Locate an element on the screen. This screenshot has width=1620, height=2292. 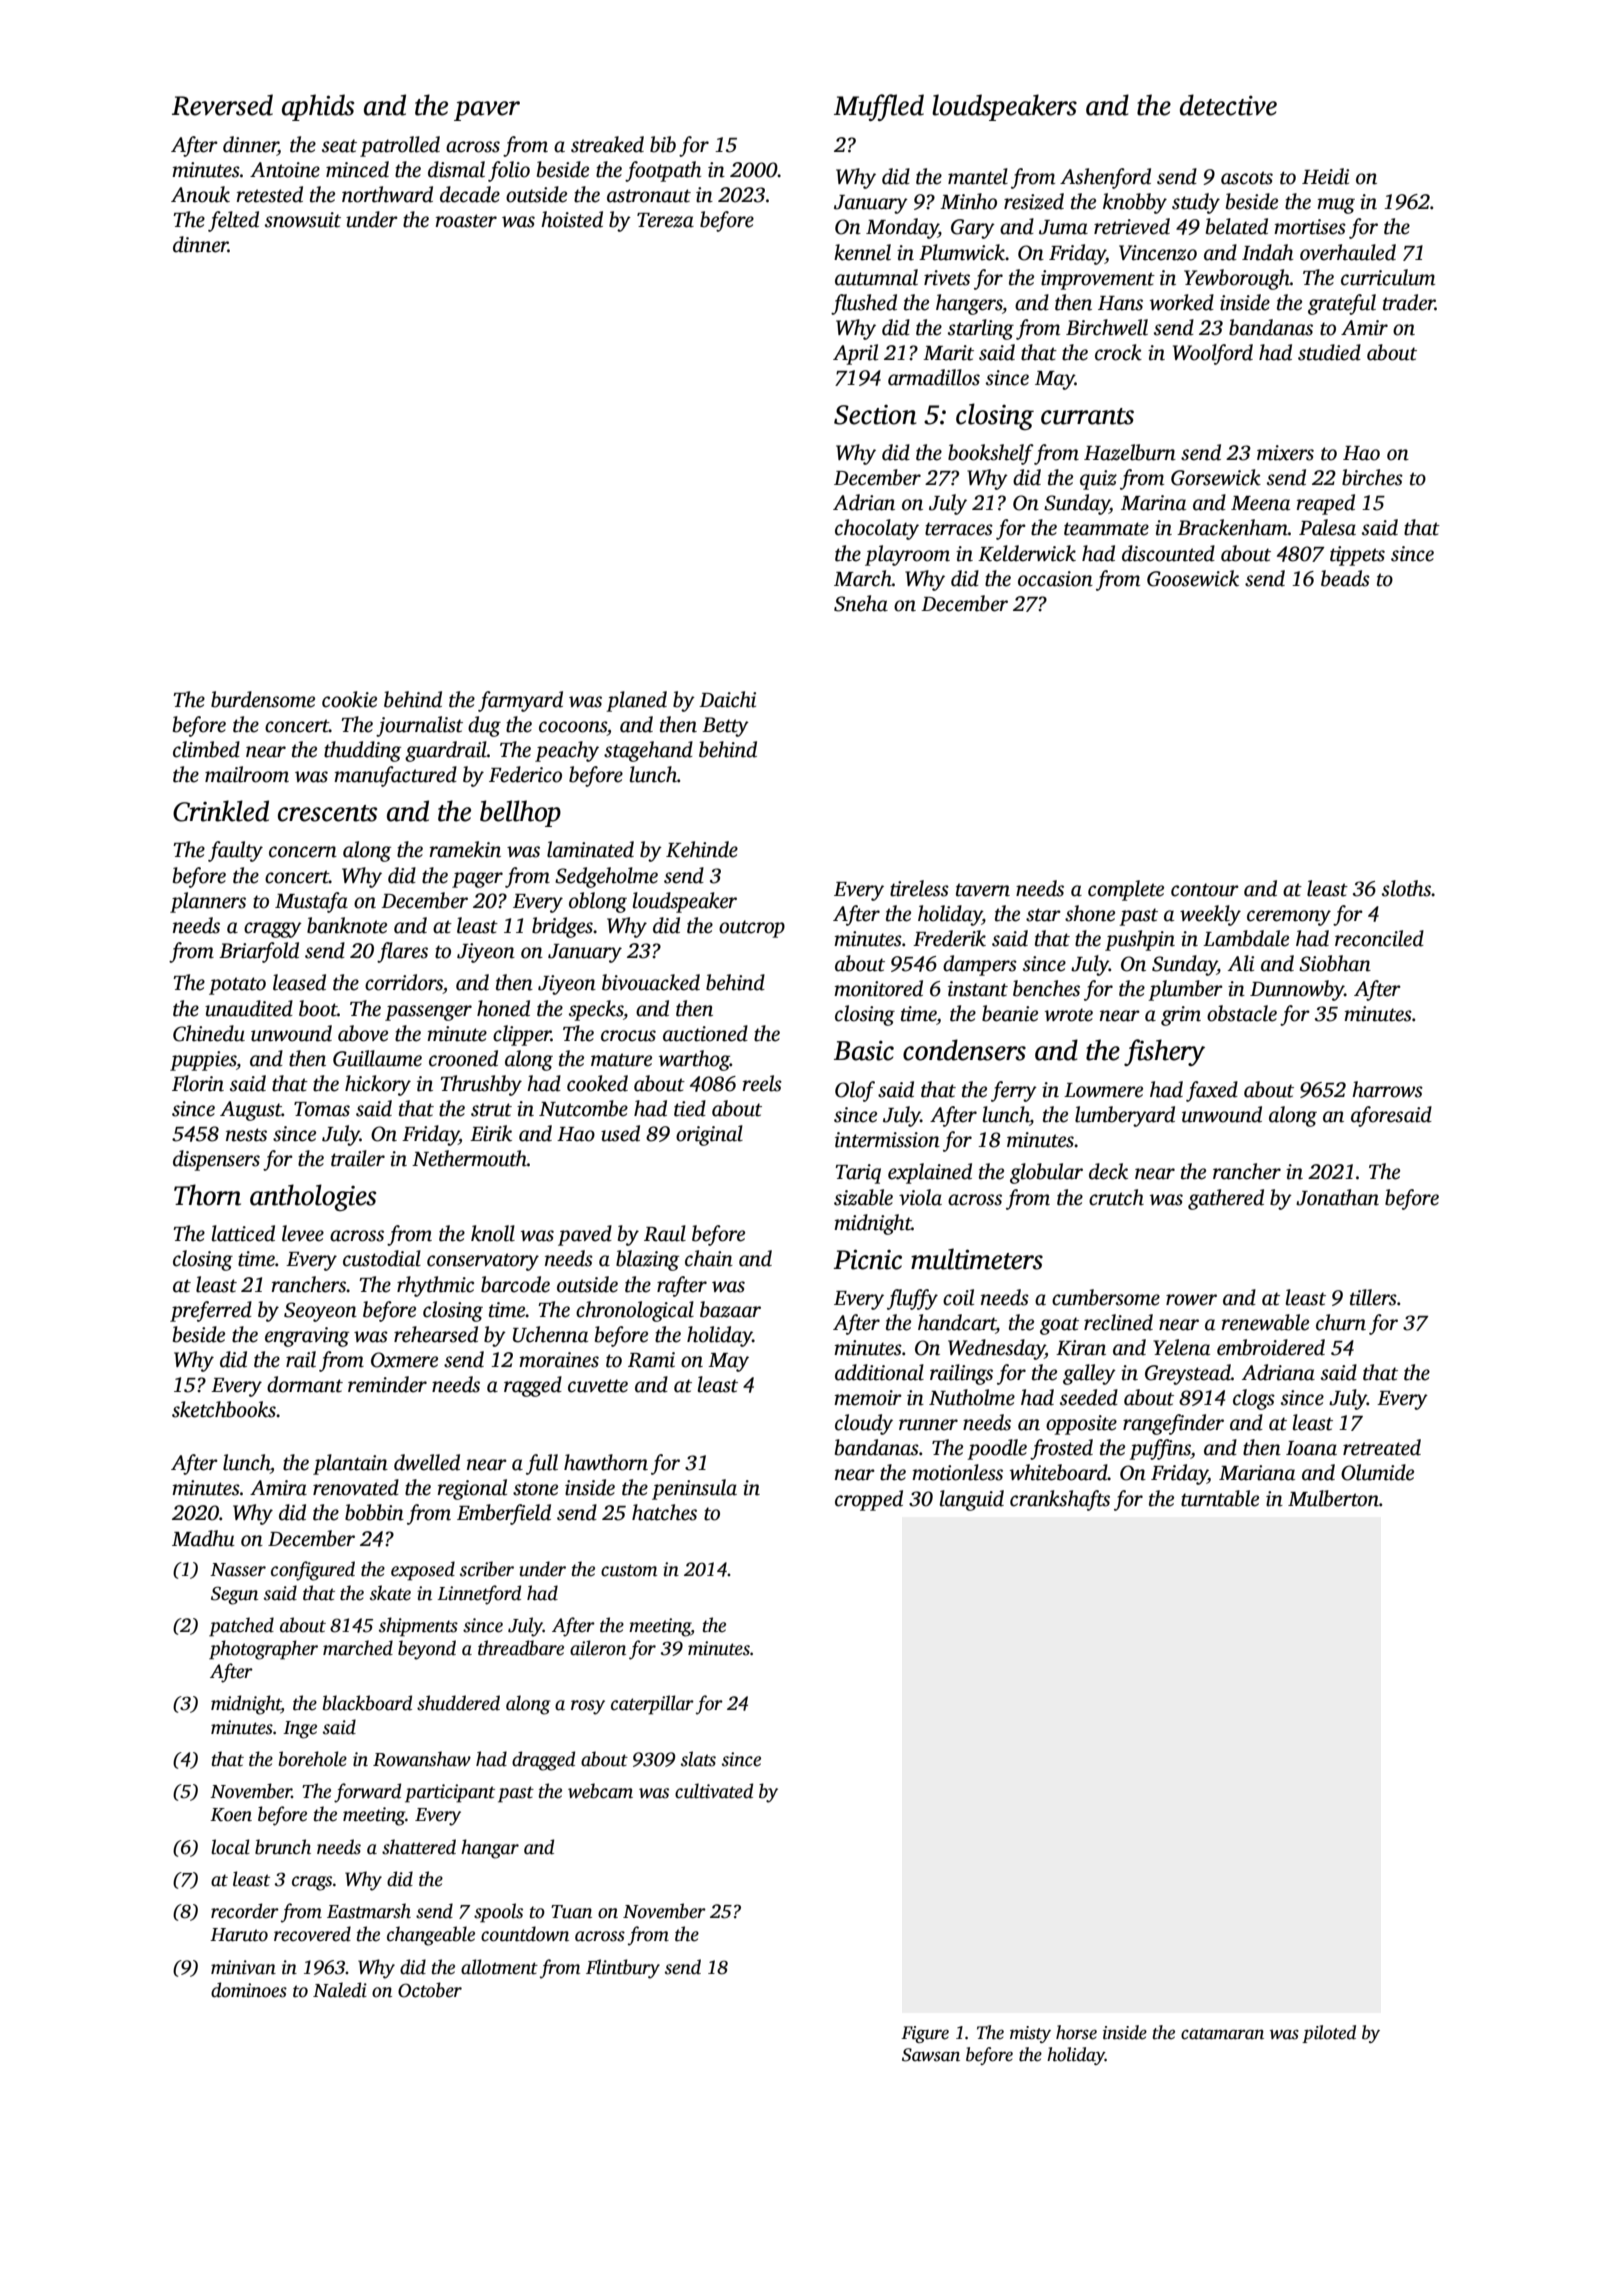
Reversed is located at coordinates (222, 105).
